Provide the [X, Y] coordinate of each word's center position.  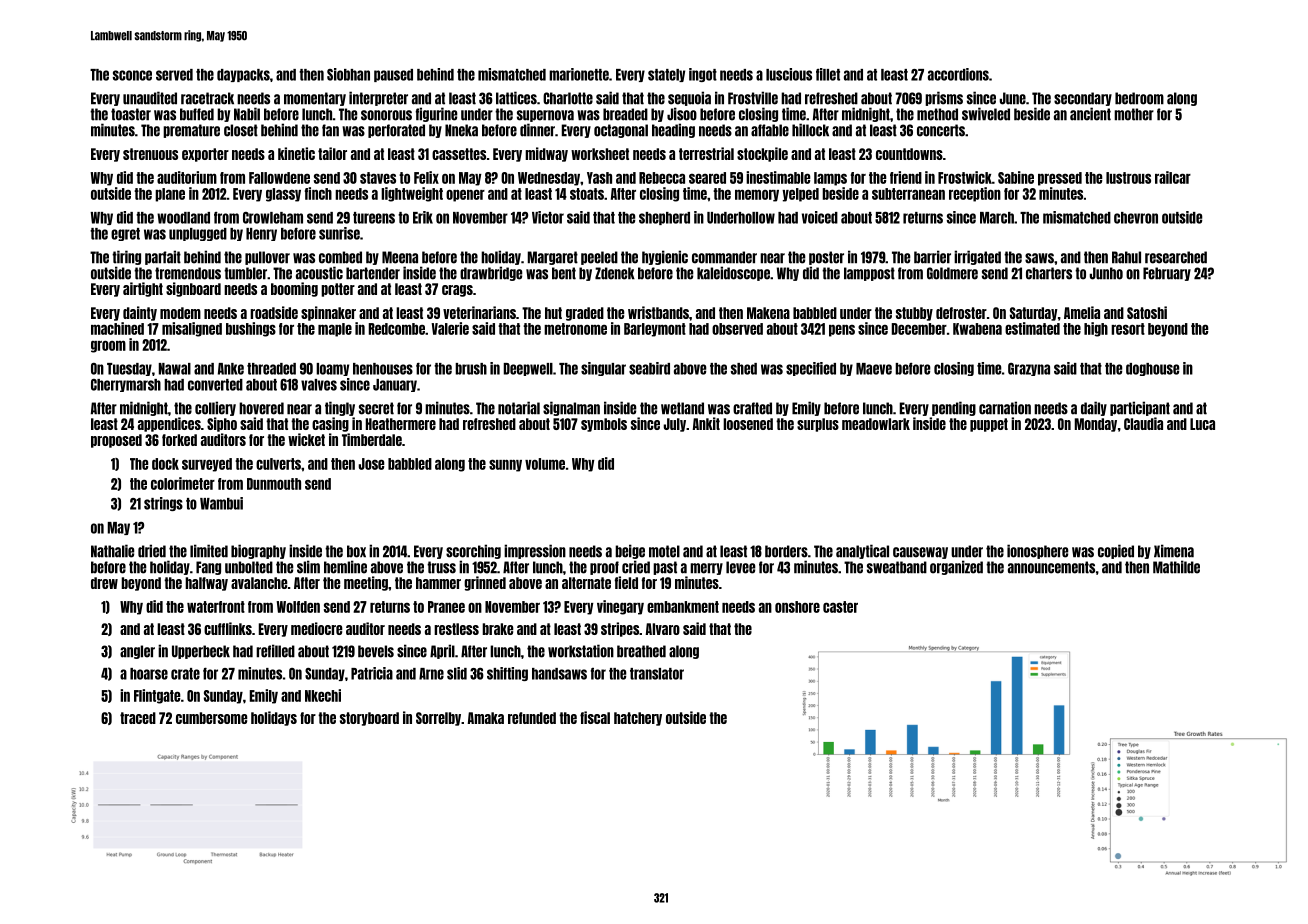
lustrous [1128, 178]
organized [956, 567]
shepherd [664, 218]
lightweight [412, 194]
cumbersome [211, 718]
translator [657, 674]
